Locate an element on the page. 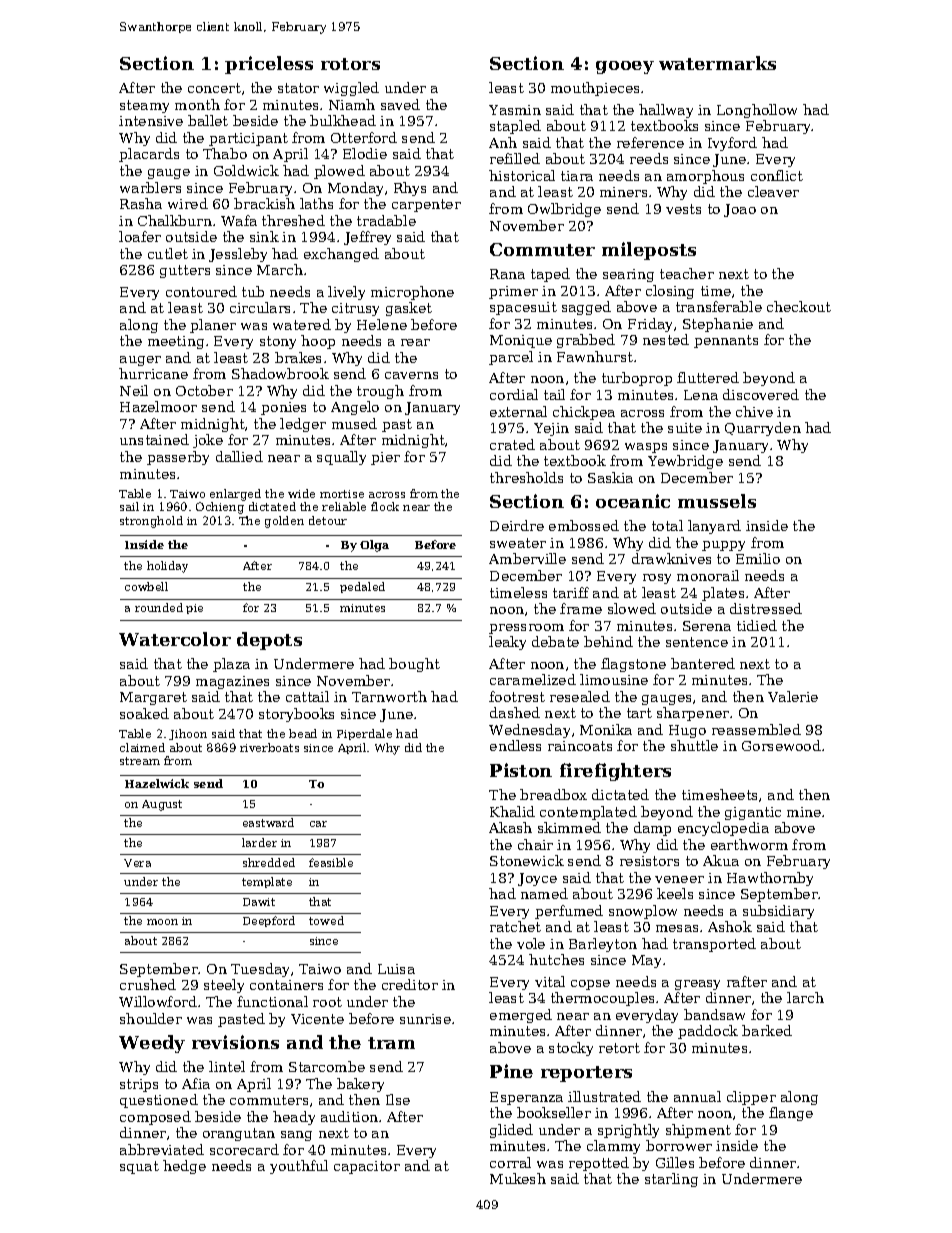 The image size is (952, 1233). month is located at coordinates (197, 104).
